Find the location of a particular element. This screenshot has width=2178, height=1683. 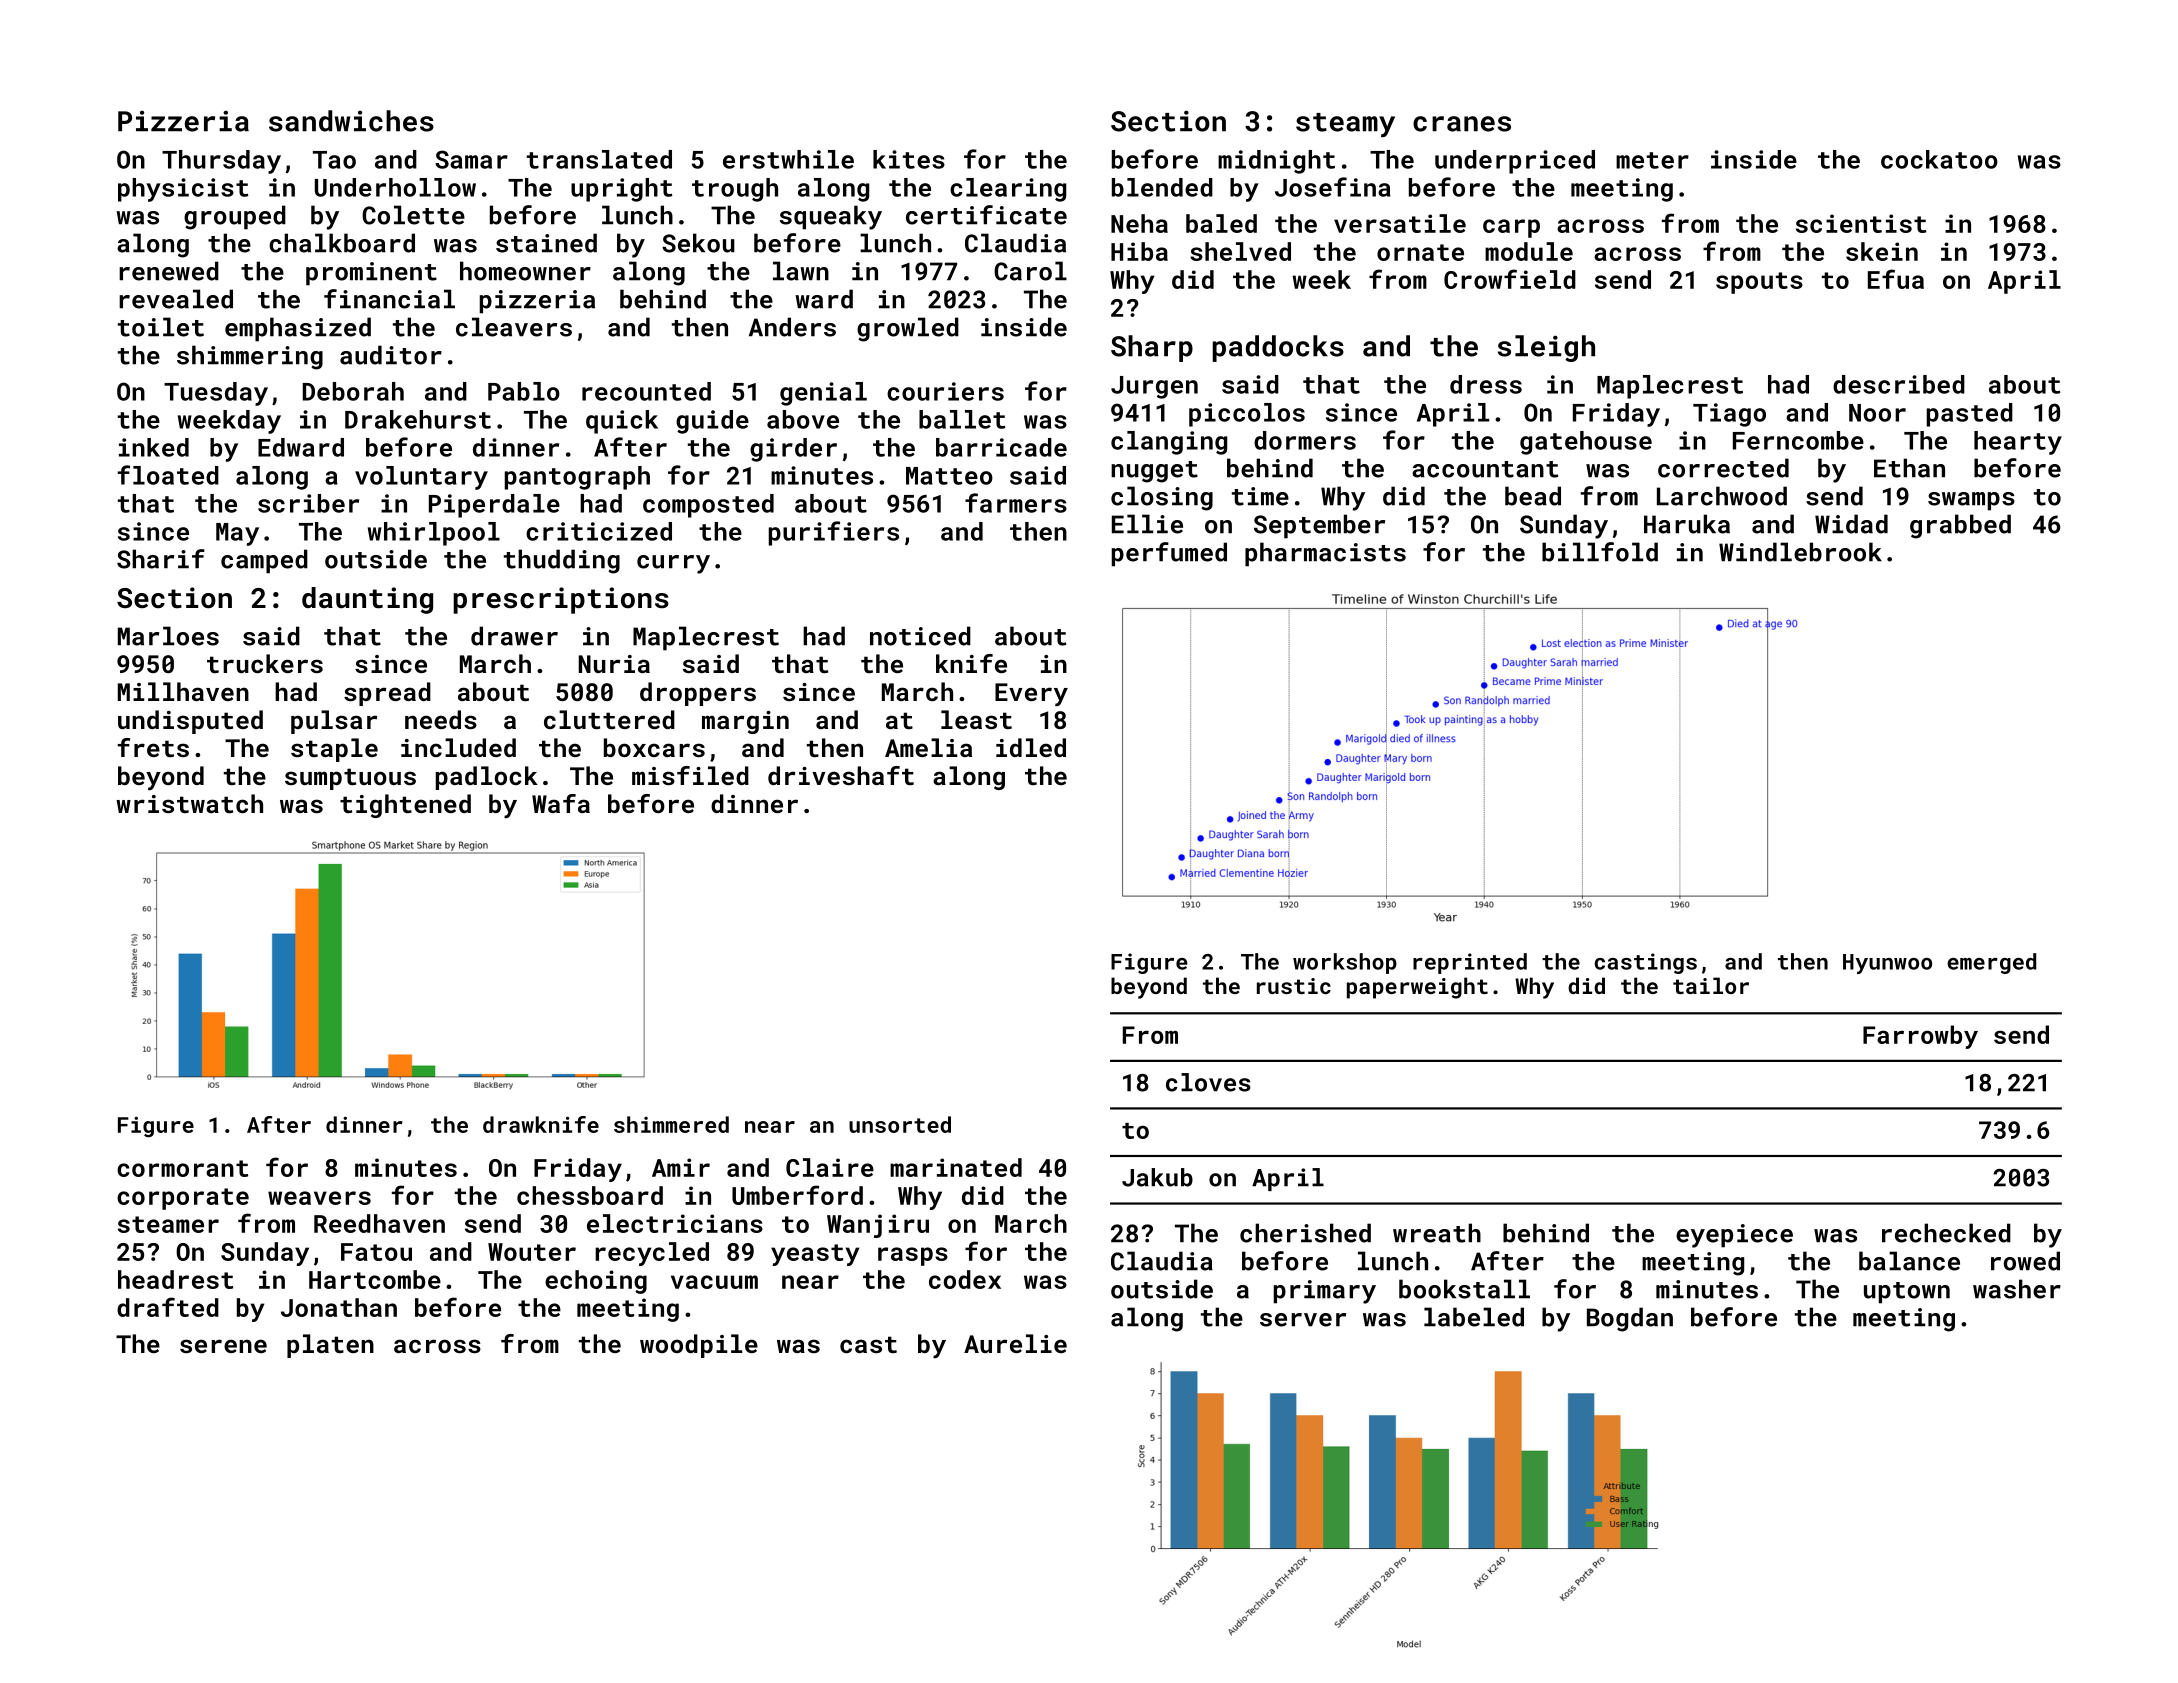

electricians is located at coordinates (675, 1223).
